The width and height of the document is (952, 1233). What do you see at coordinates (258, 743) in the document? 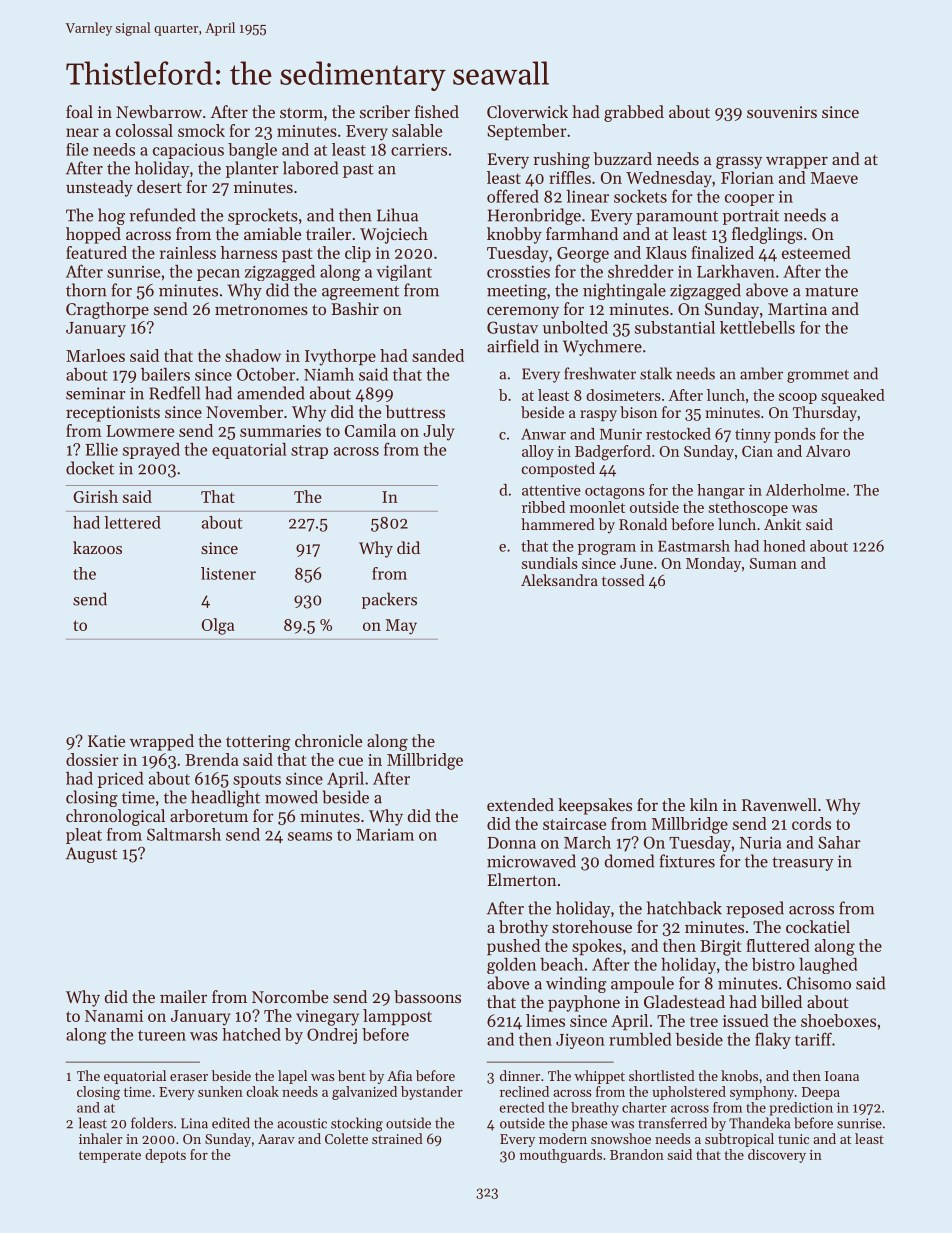
I see `tottering` at bounding box center [258, 743].
